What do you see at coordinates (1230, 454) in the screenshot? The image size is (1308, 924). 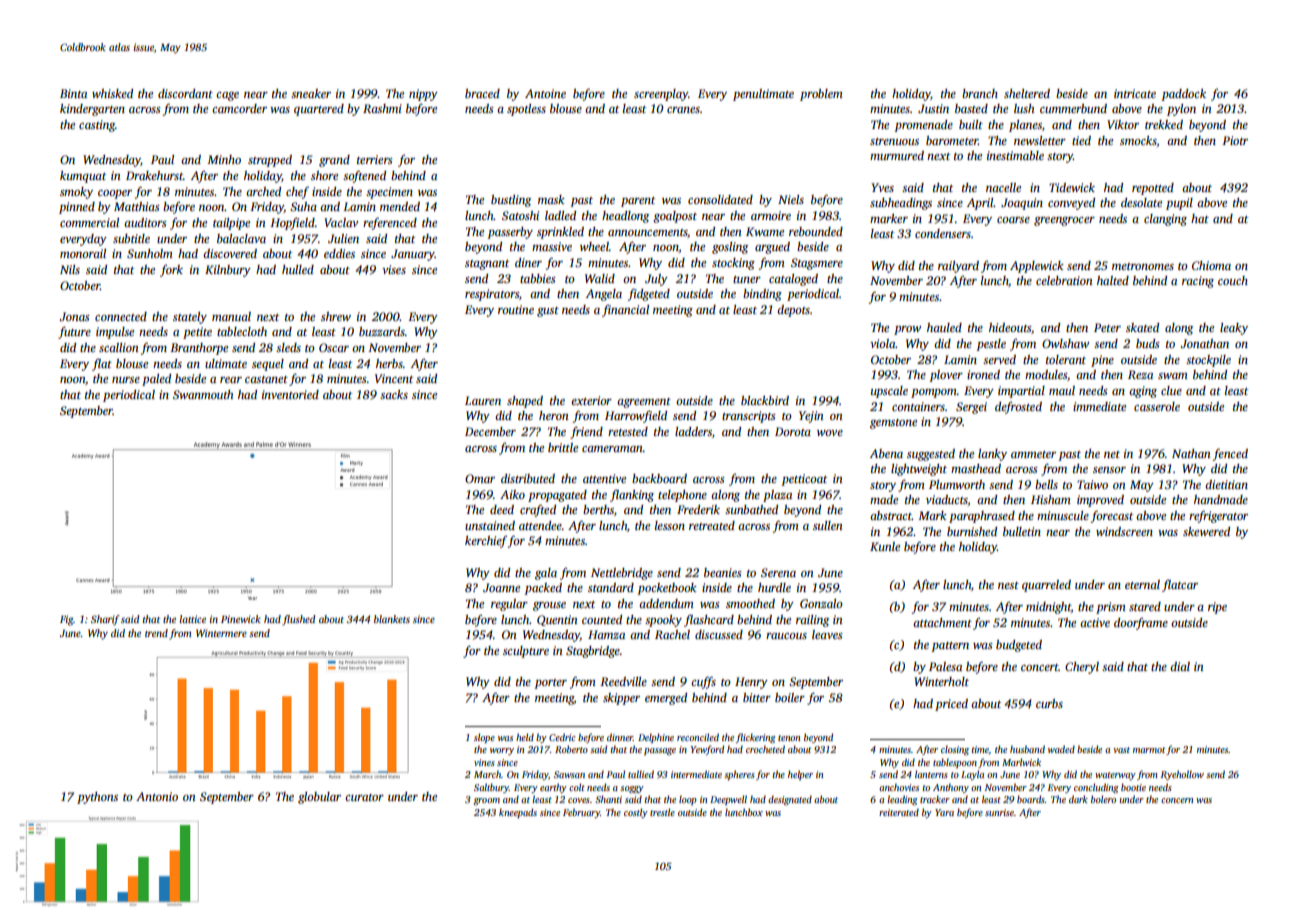 I see `fenced` at bounding box center [1230, 454].
